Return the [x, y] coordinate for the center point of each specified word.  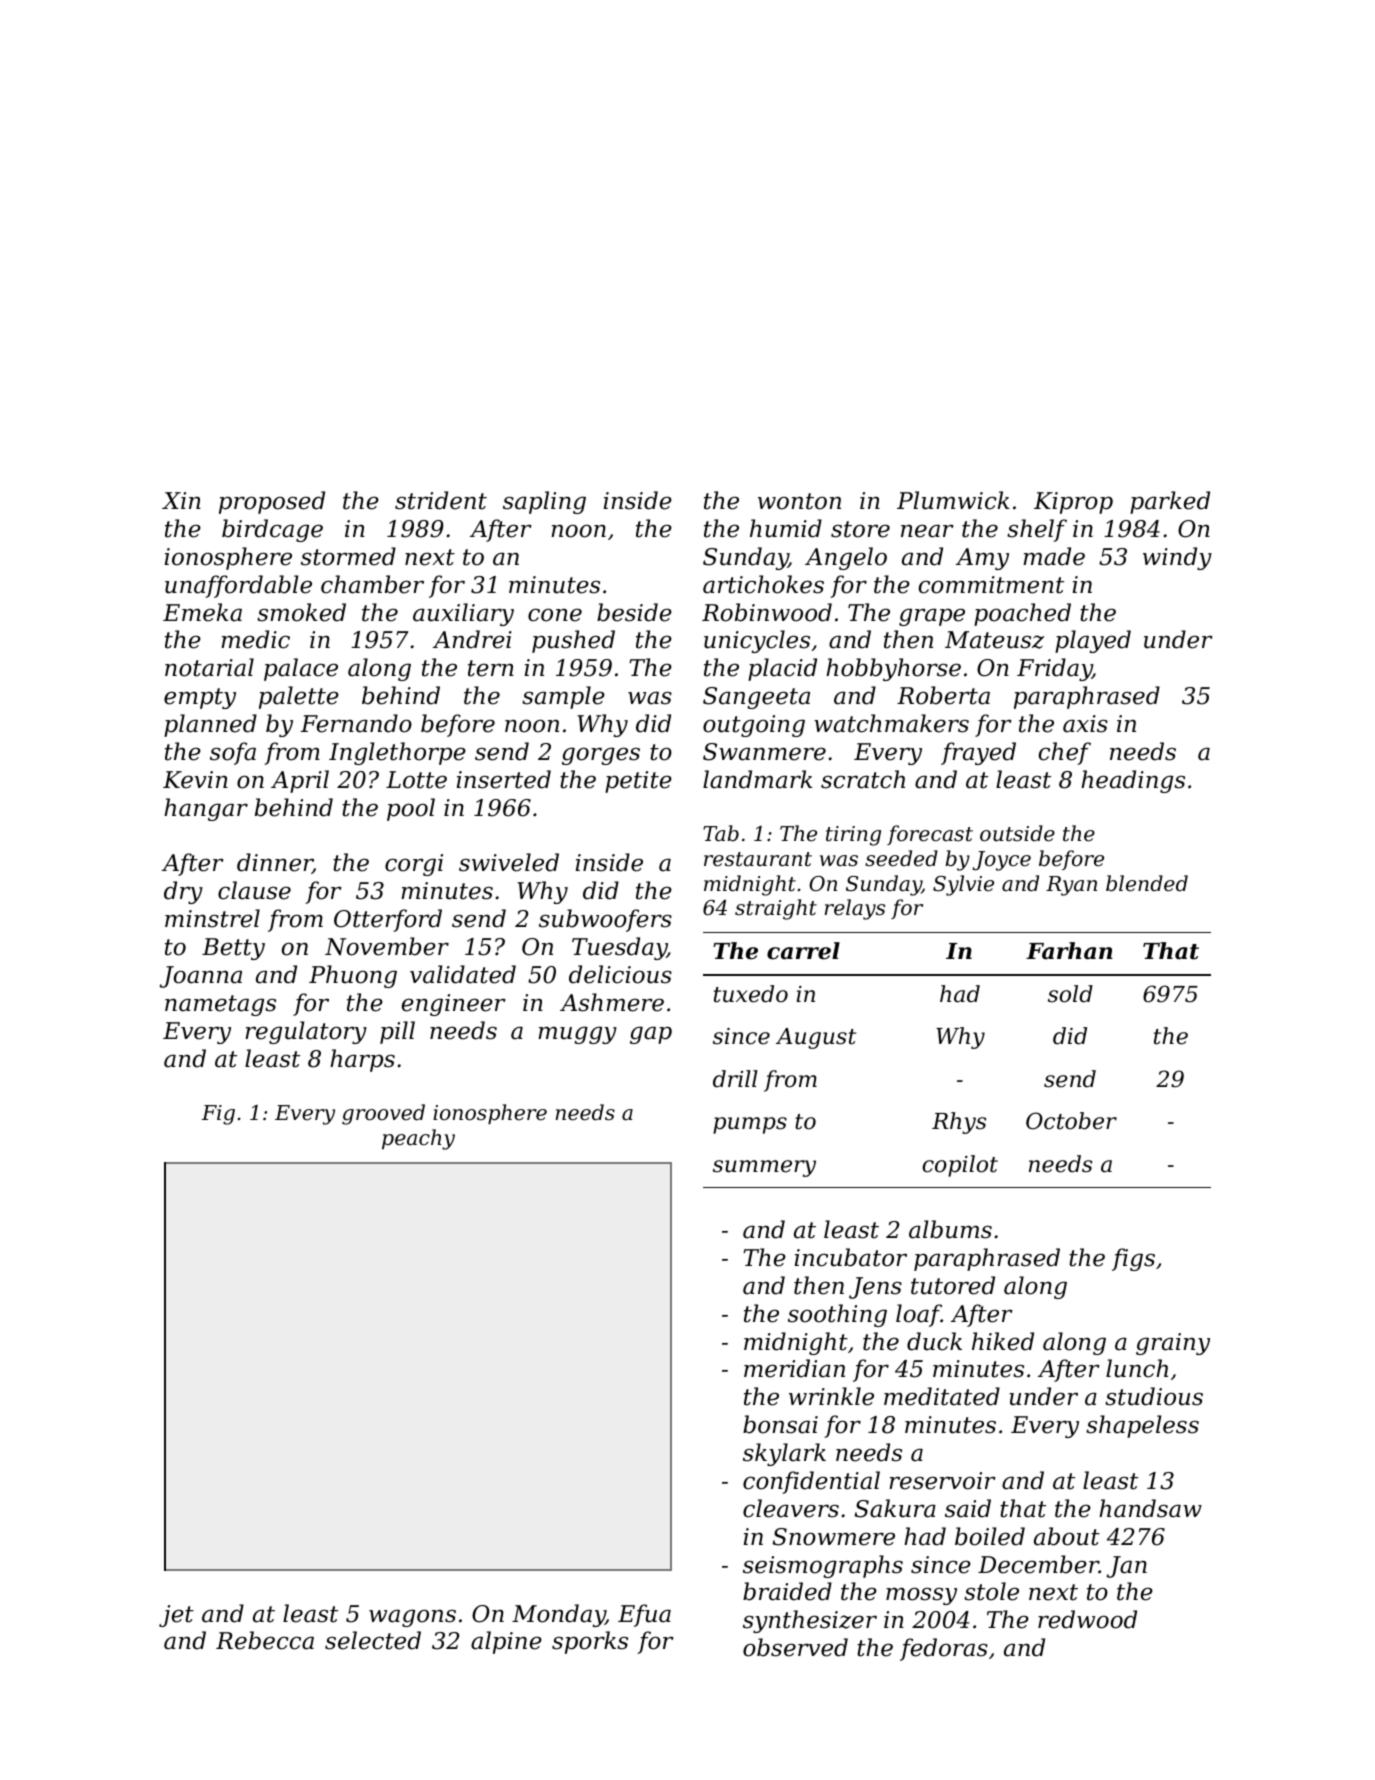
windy [1177, 558]
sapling [544, 502]
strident [441, 500]
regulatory [306, 1032]
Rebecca [265, 1640]
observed [795, 1647]
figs [1133, 1259]
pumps [750, 1125]
